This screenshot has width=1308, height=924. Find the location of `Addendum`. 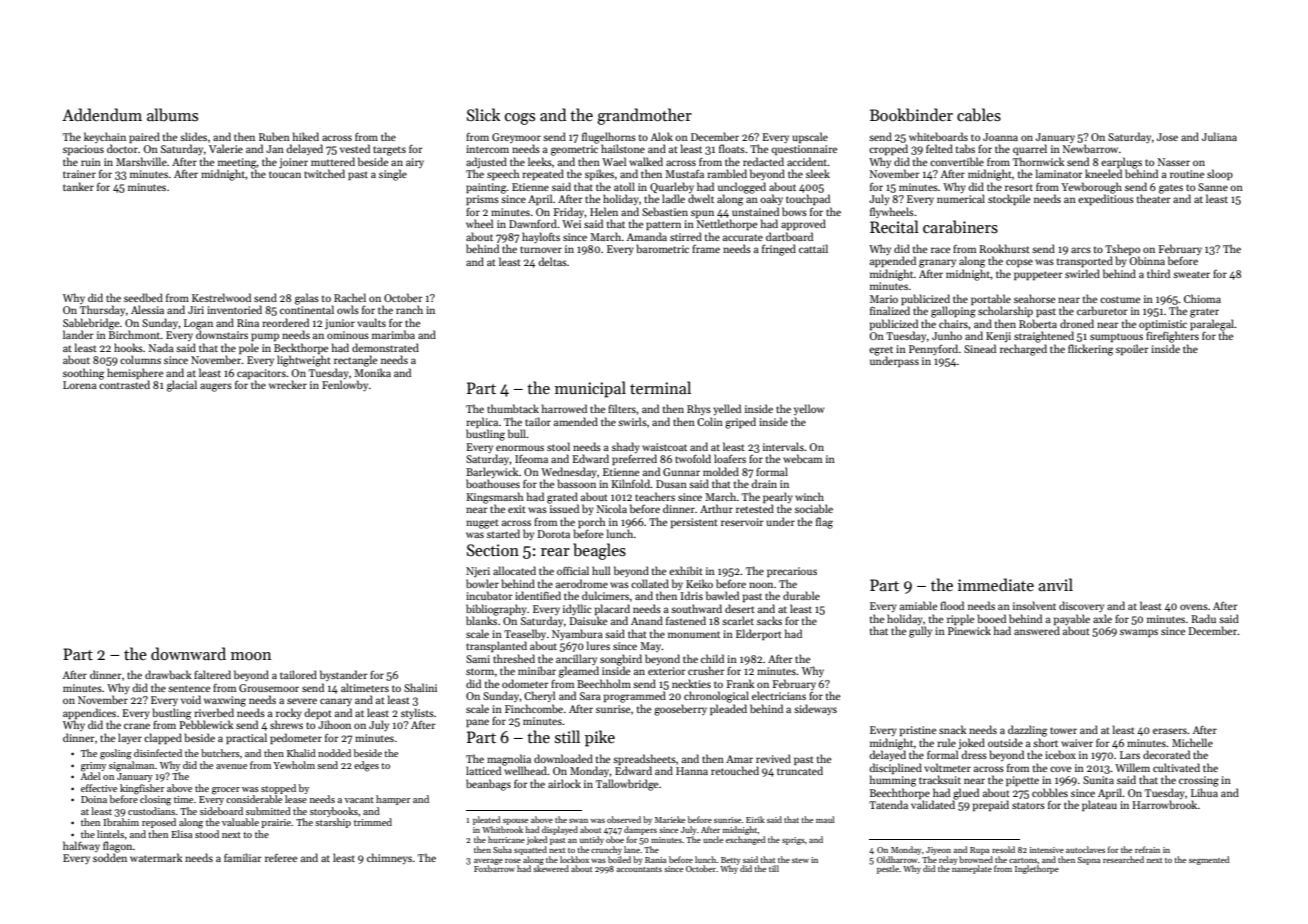

Addendum is located at coordinates (102, 114).
